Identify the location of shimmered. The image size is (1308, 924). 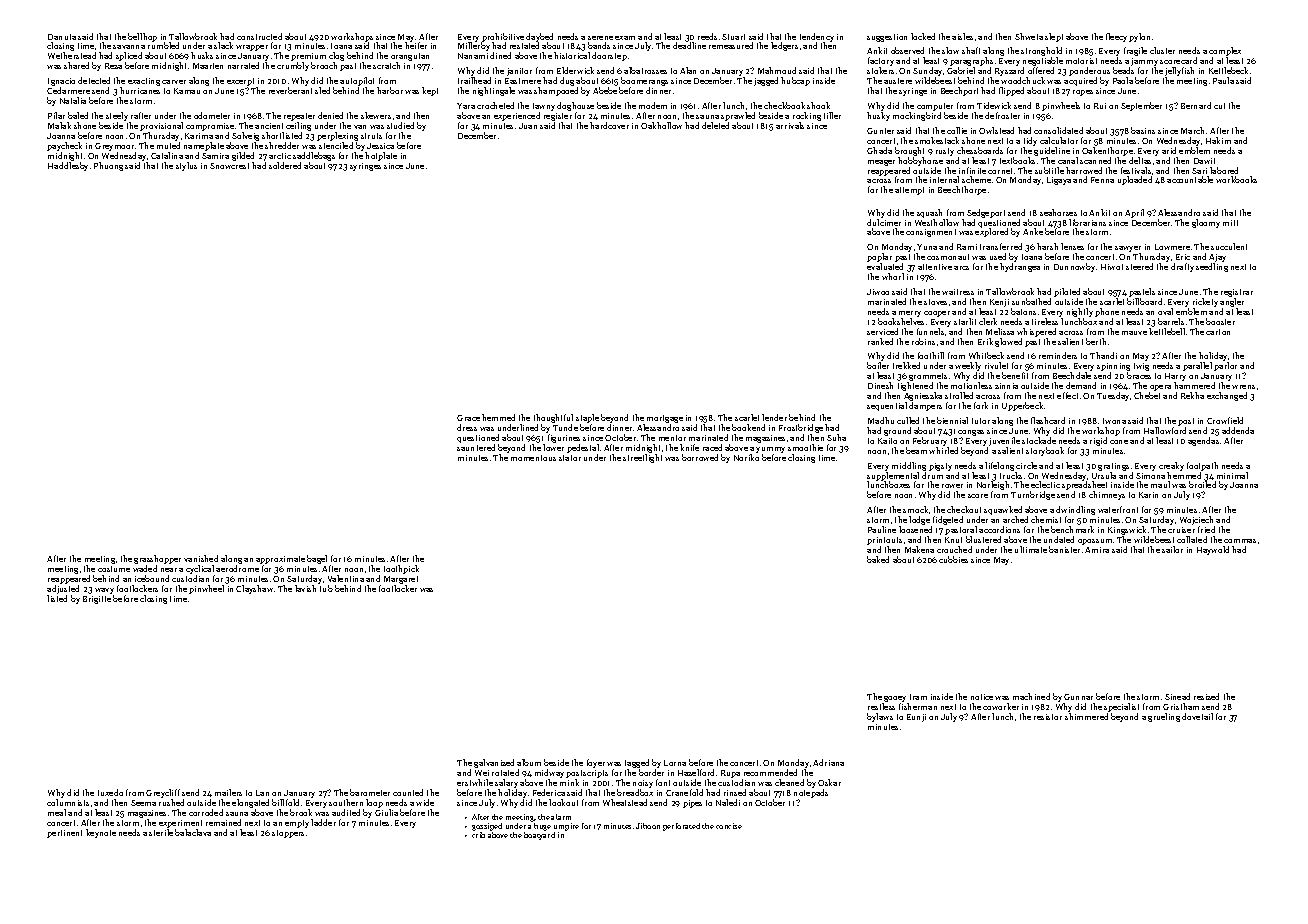
(1086, 716).
